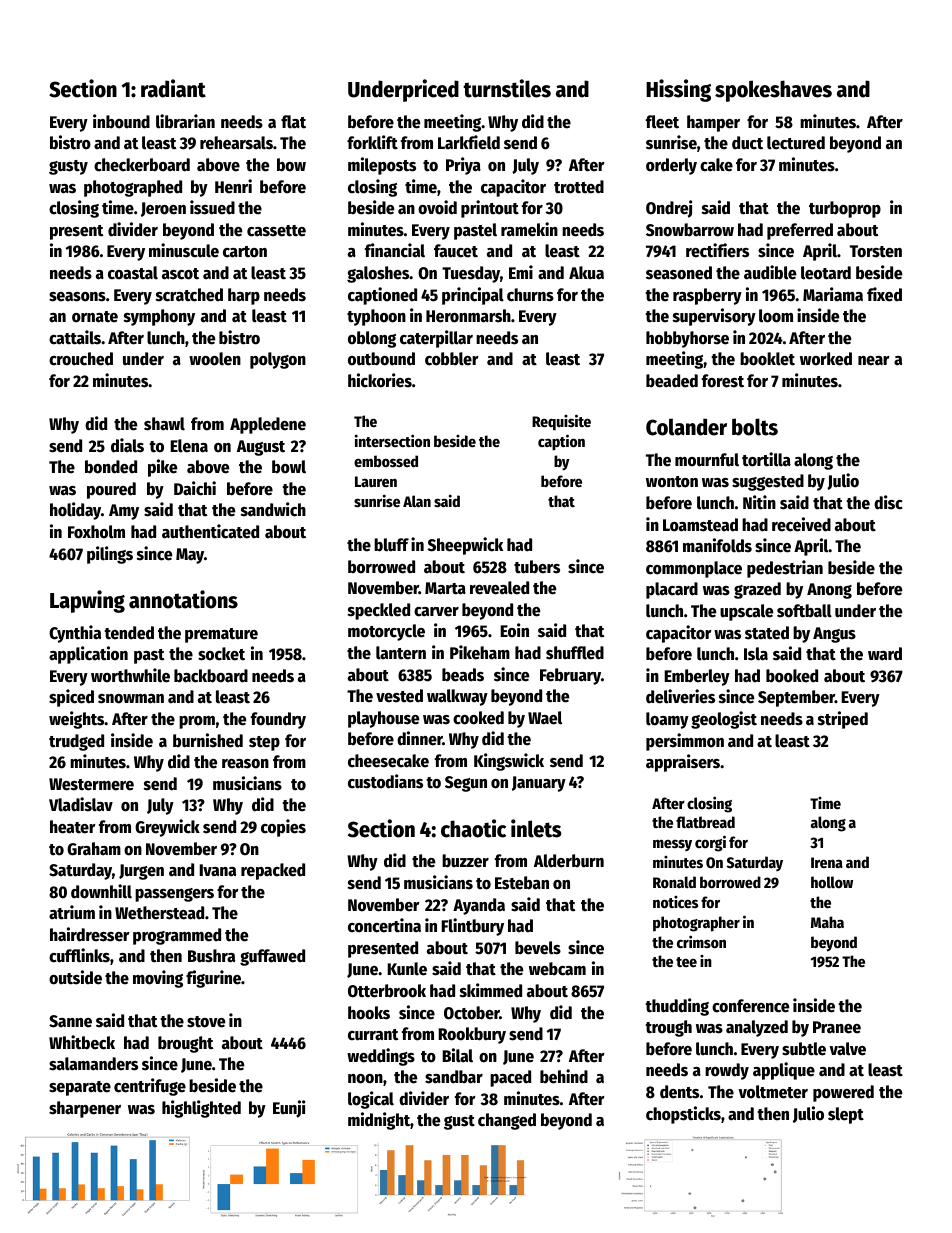  What do you see at coordinates (472, 1035) in the document?
I see `Rookbury` at bounding box center [472, 1035].
